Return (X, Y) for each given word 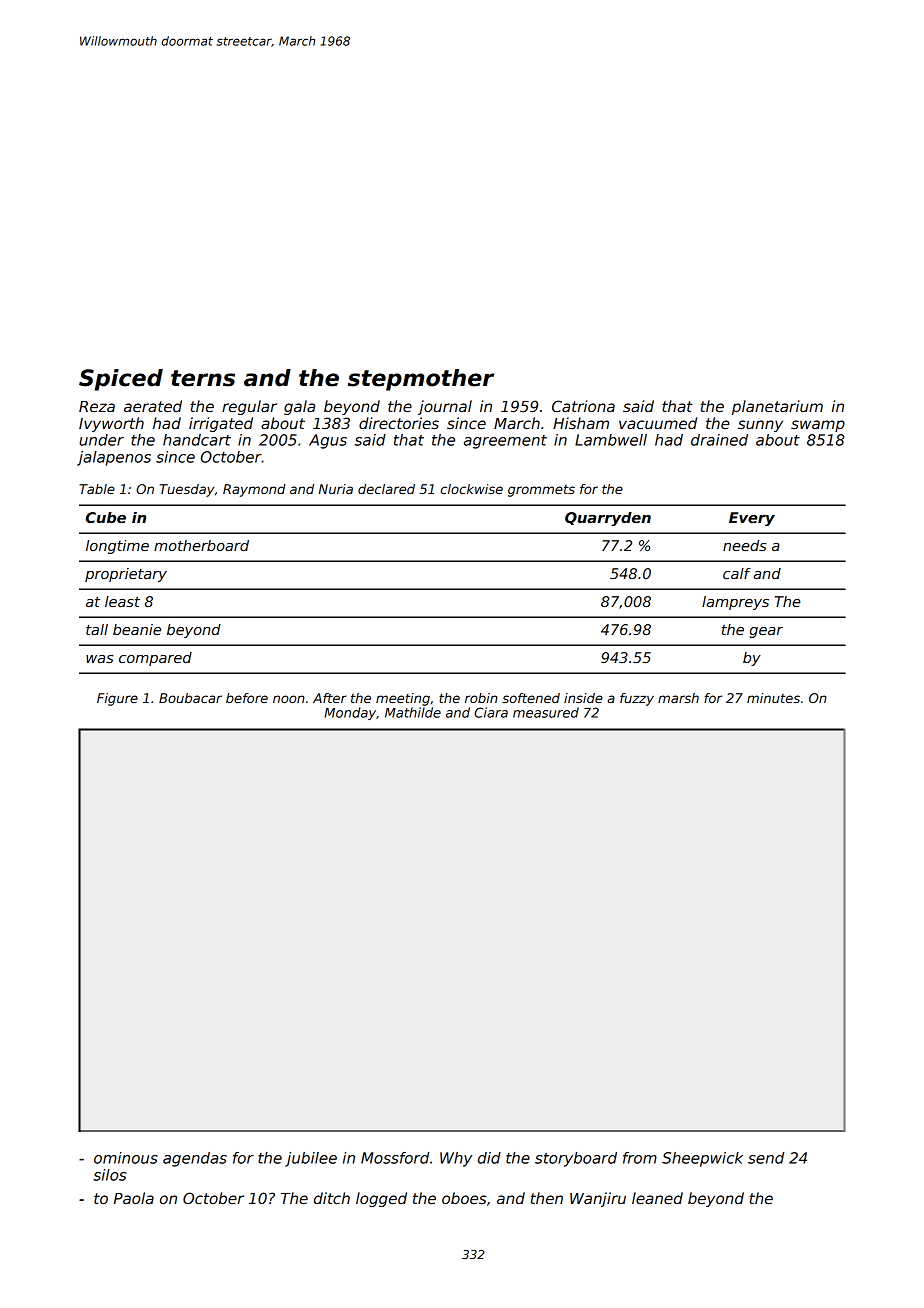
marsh (678, 698)
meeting (403, 699)
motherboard (201, 545)
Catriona (583, 406)
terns (203, 378)
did (489, 1158)
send (766, 1158)
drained (719, 440)
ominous (126, 1158)
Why (456, 1159)
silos (109, 1175)
